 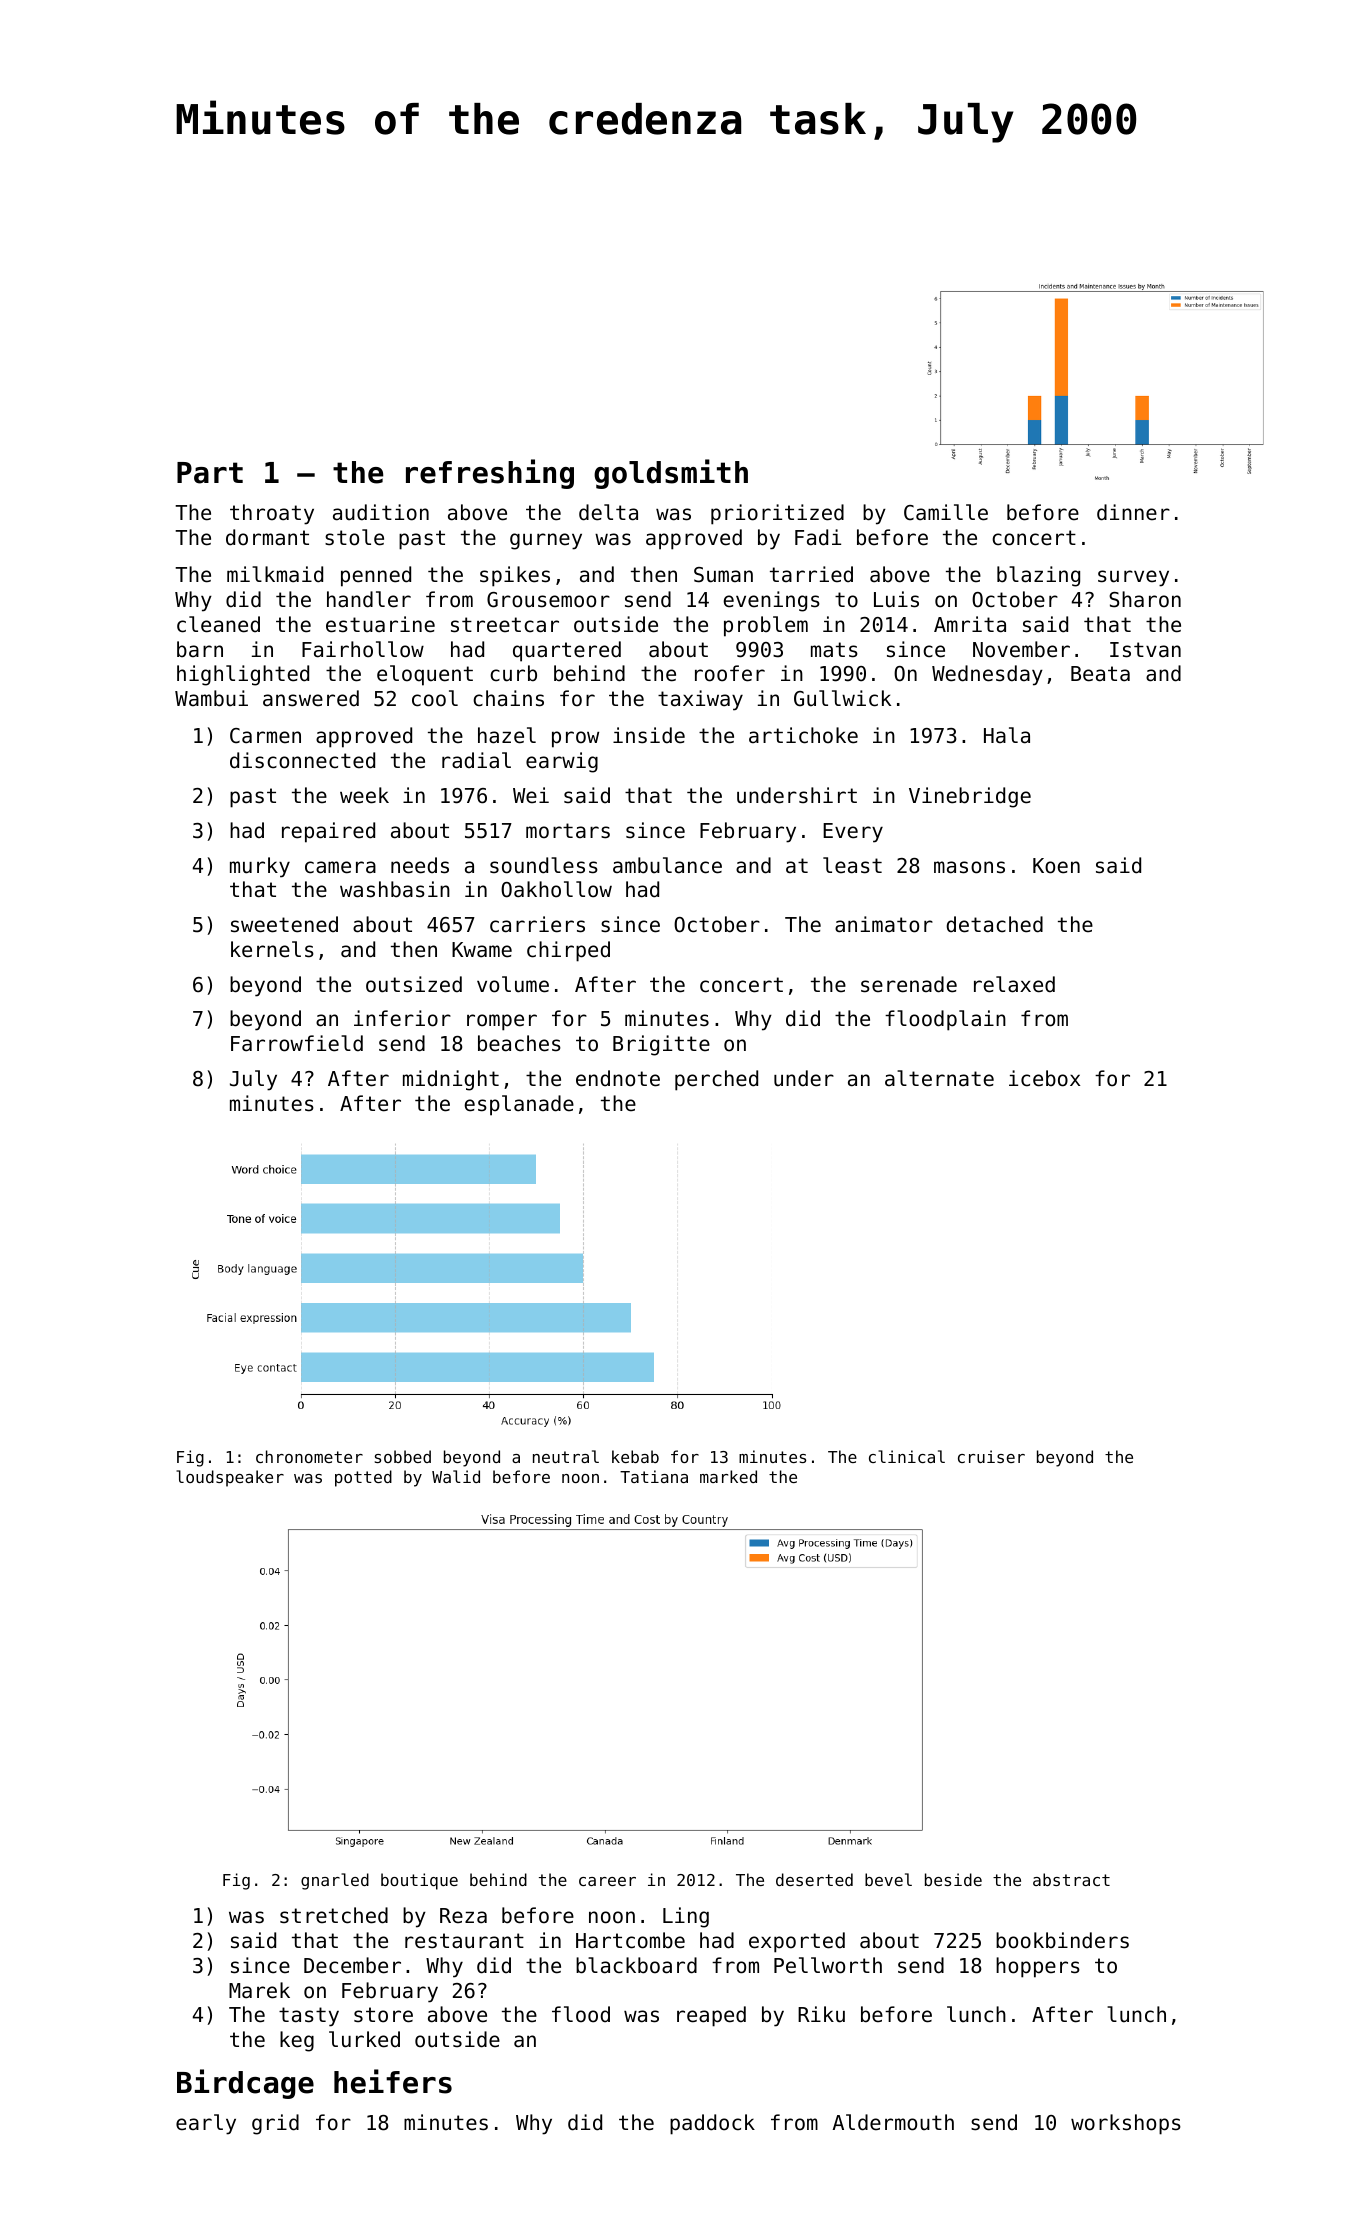 What do you see at coordinates (1145, 650) in the screenshot?
I see `Istvan` at bounding box center [1145, 650].
